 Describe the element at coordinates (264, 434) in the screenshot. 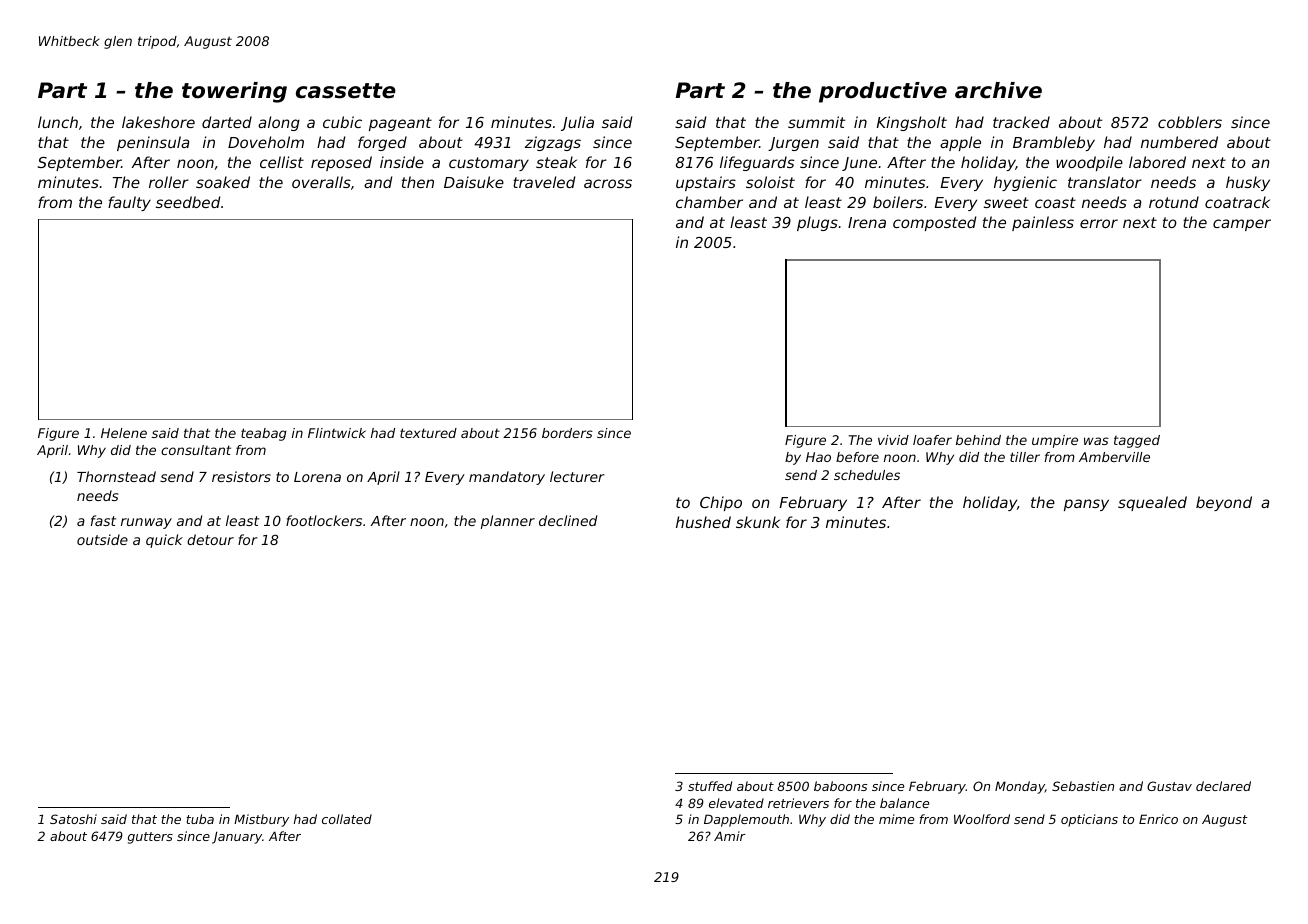

I see `teabag` at that location.
